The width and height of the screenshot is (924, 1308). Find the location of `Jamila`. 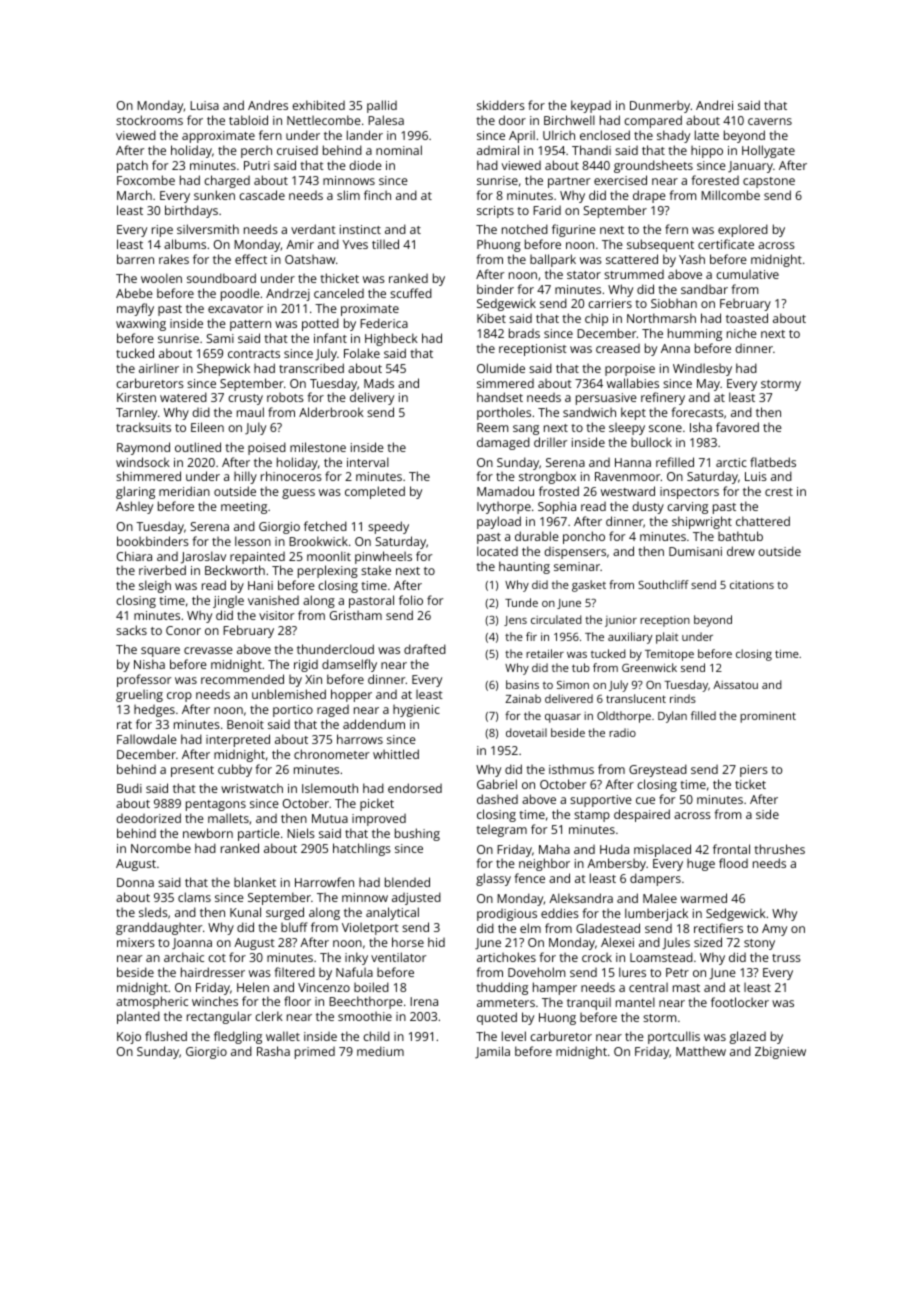

Jamila is located at coordinates (492, 1052).
